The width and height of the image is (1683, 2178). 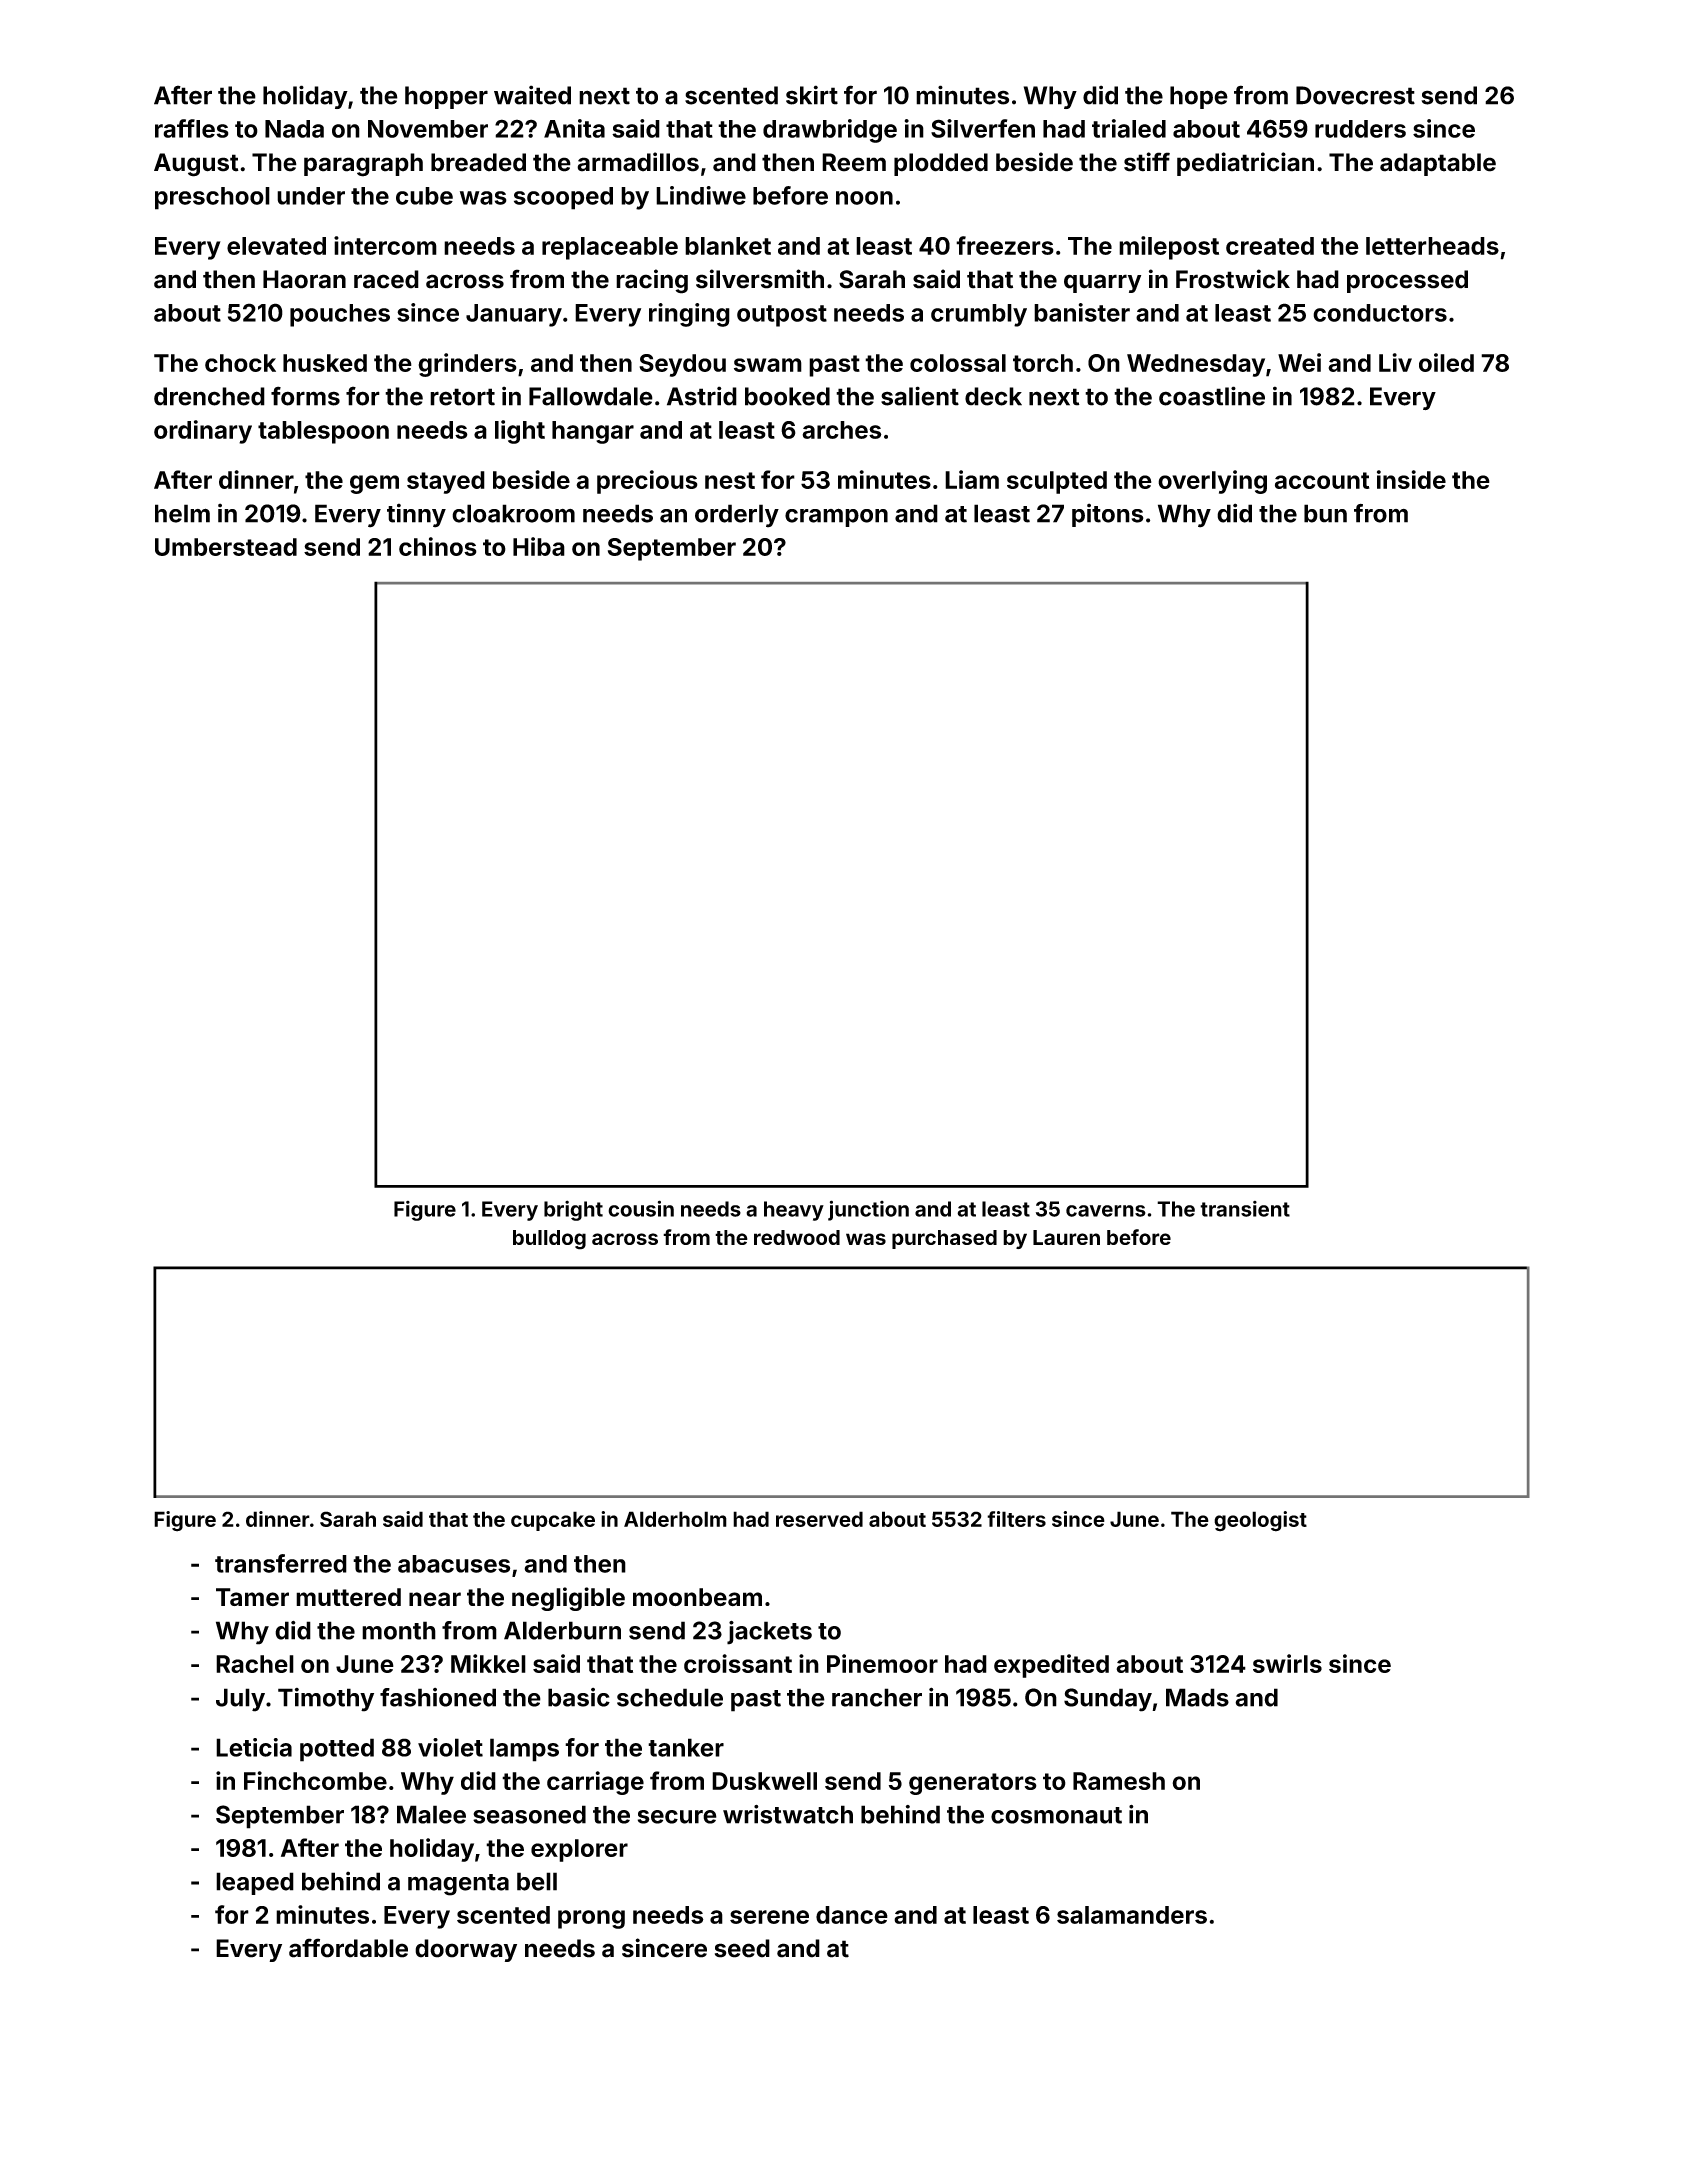 What do you see at coordinates (819, 1519) in the image?
I see `reserved` at bounding box center [819, 1519].
